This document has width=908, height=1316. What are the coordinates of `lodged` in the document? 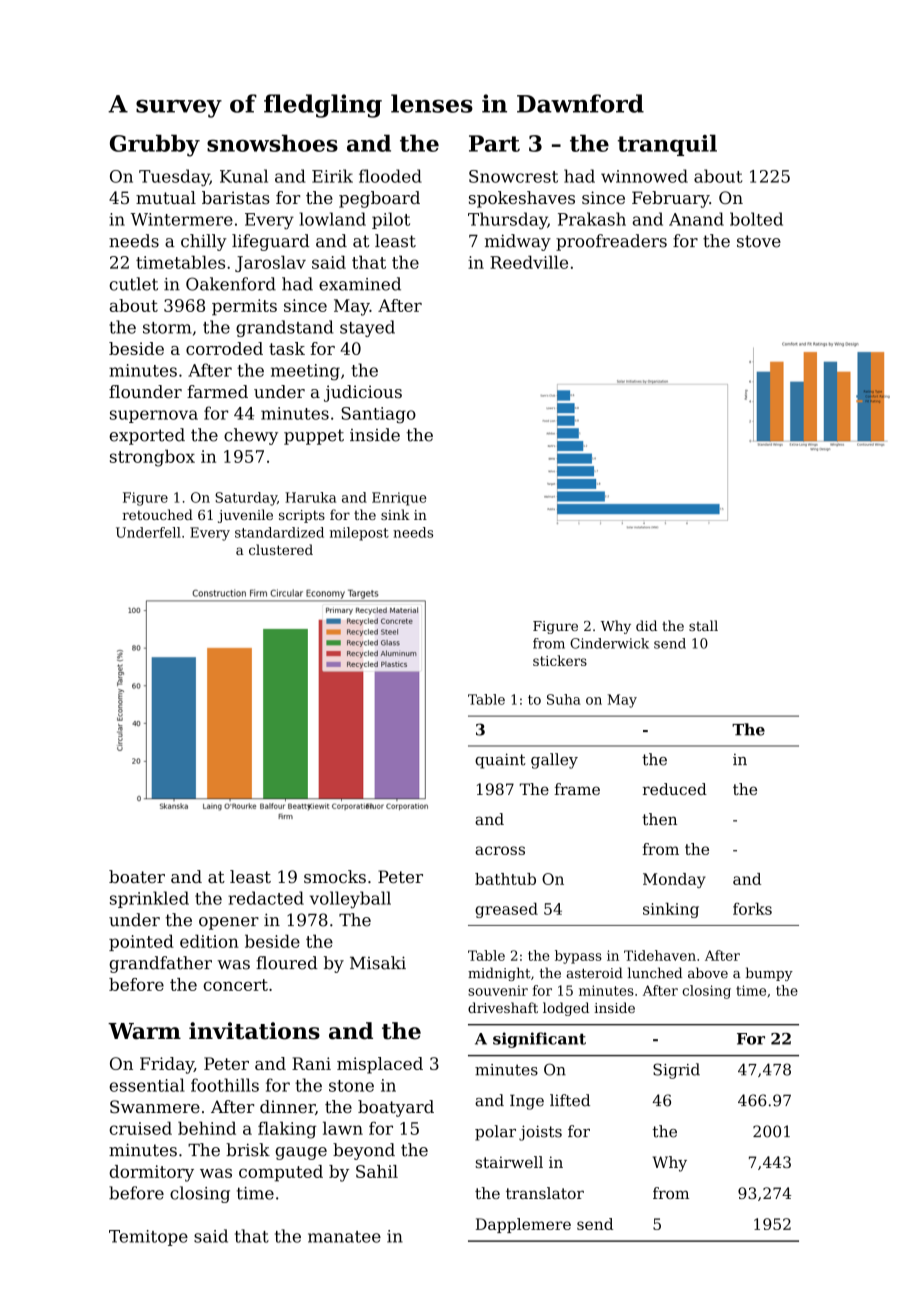 It's located at (566, 1009).
